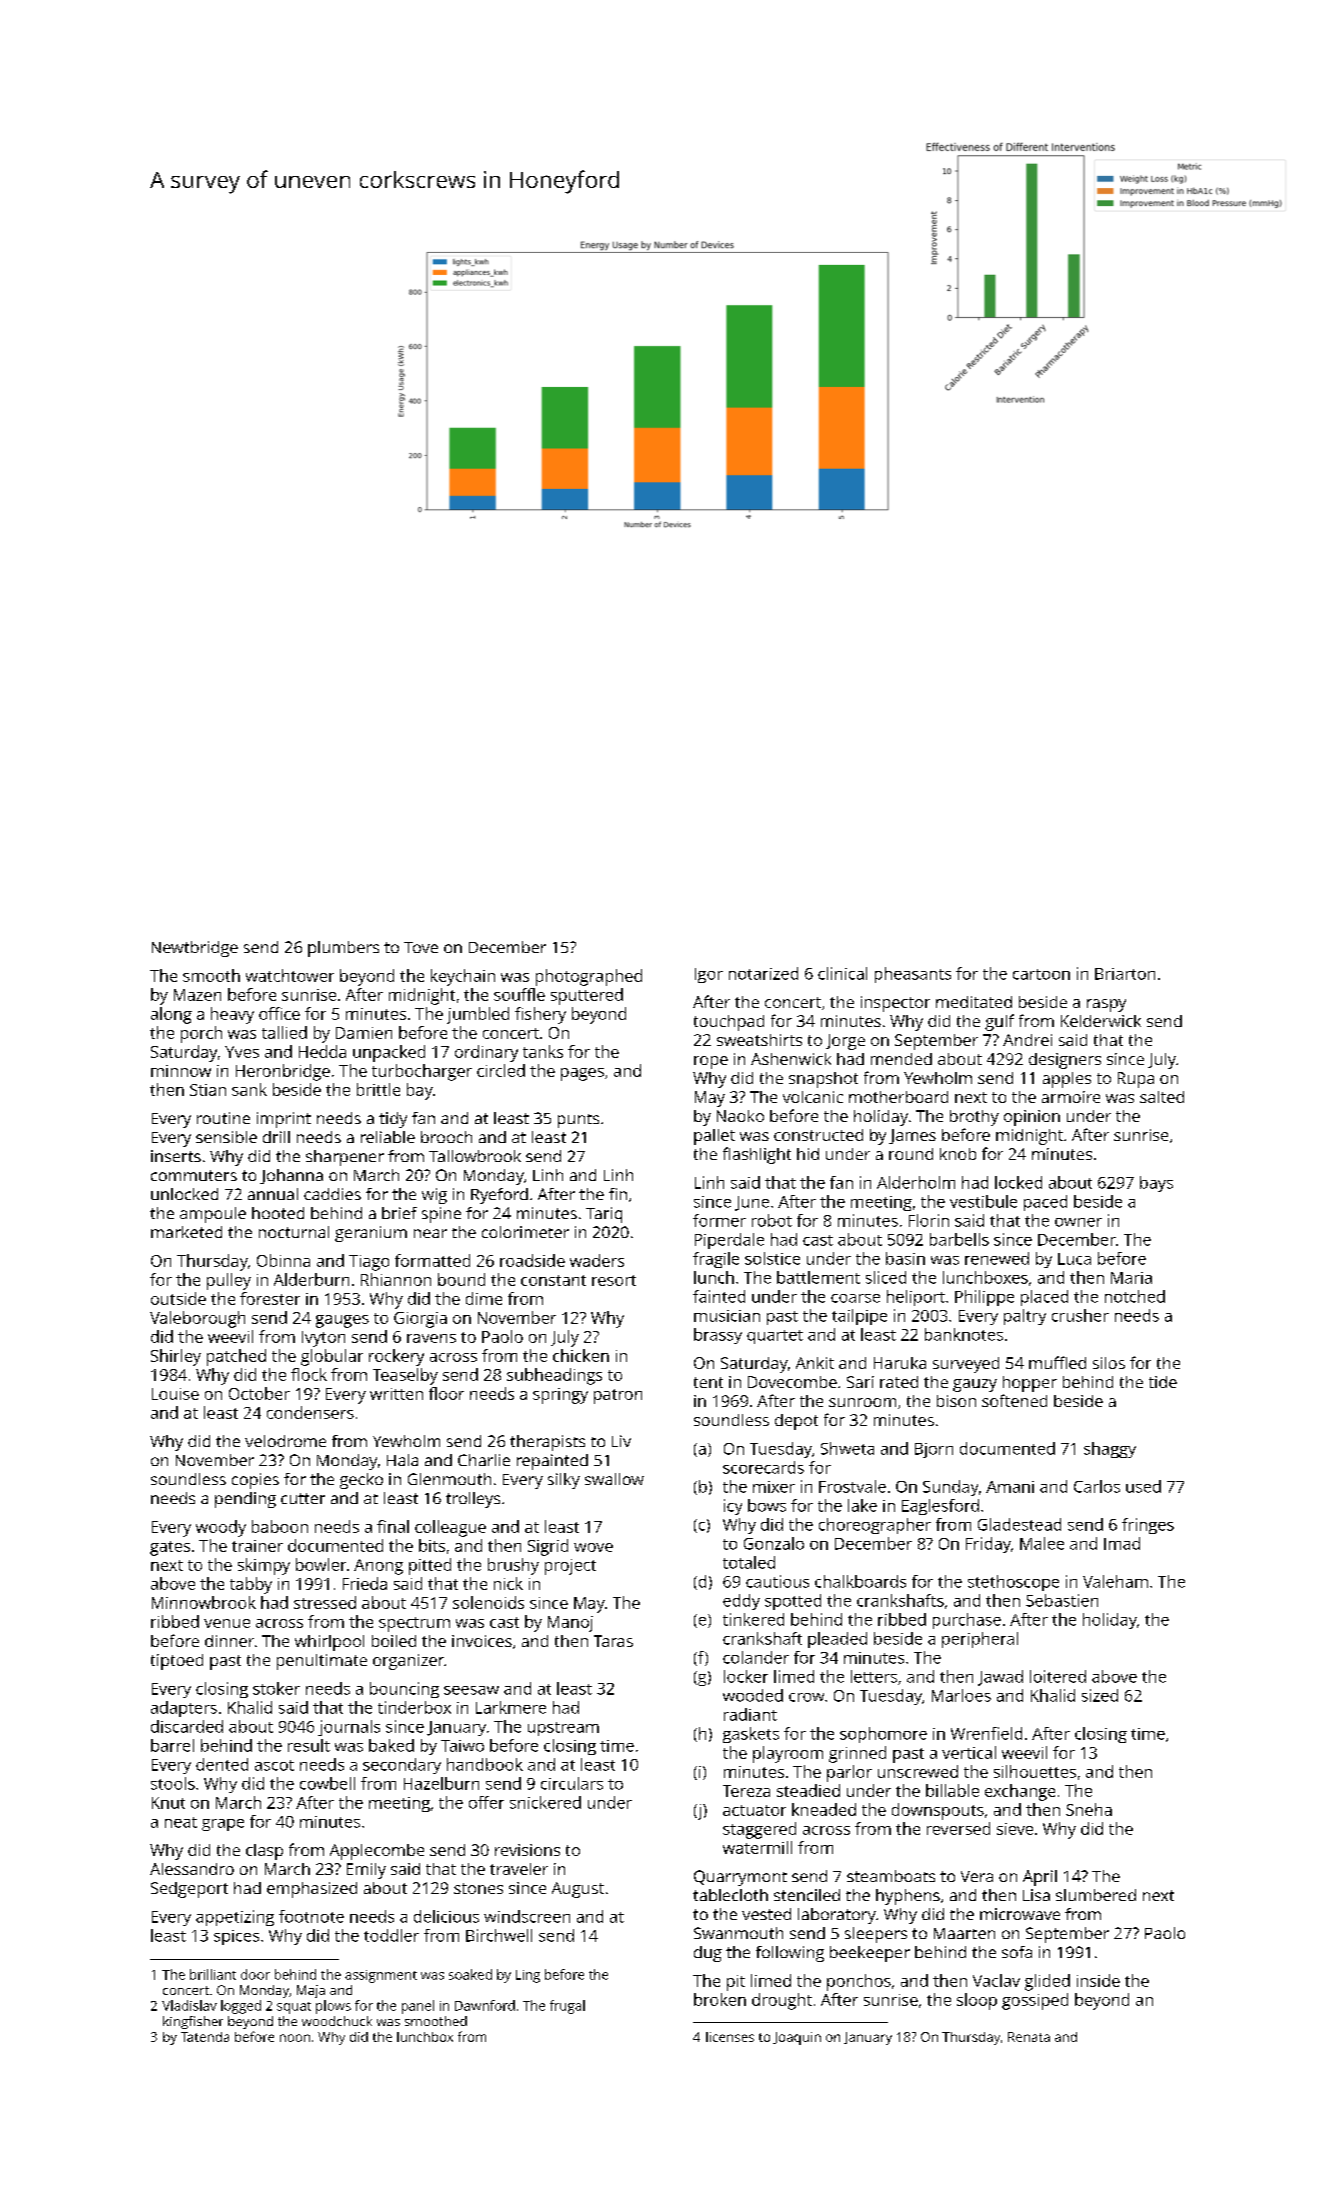  Describe the element at coordinates (940, 1507) in the screenshot. I see `Eaglesford` at that location.
